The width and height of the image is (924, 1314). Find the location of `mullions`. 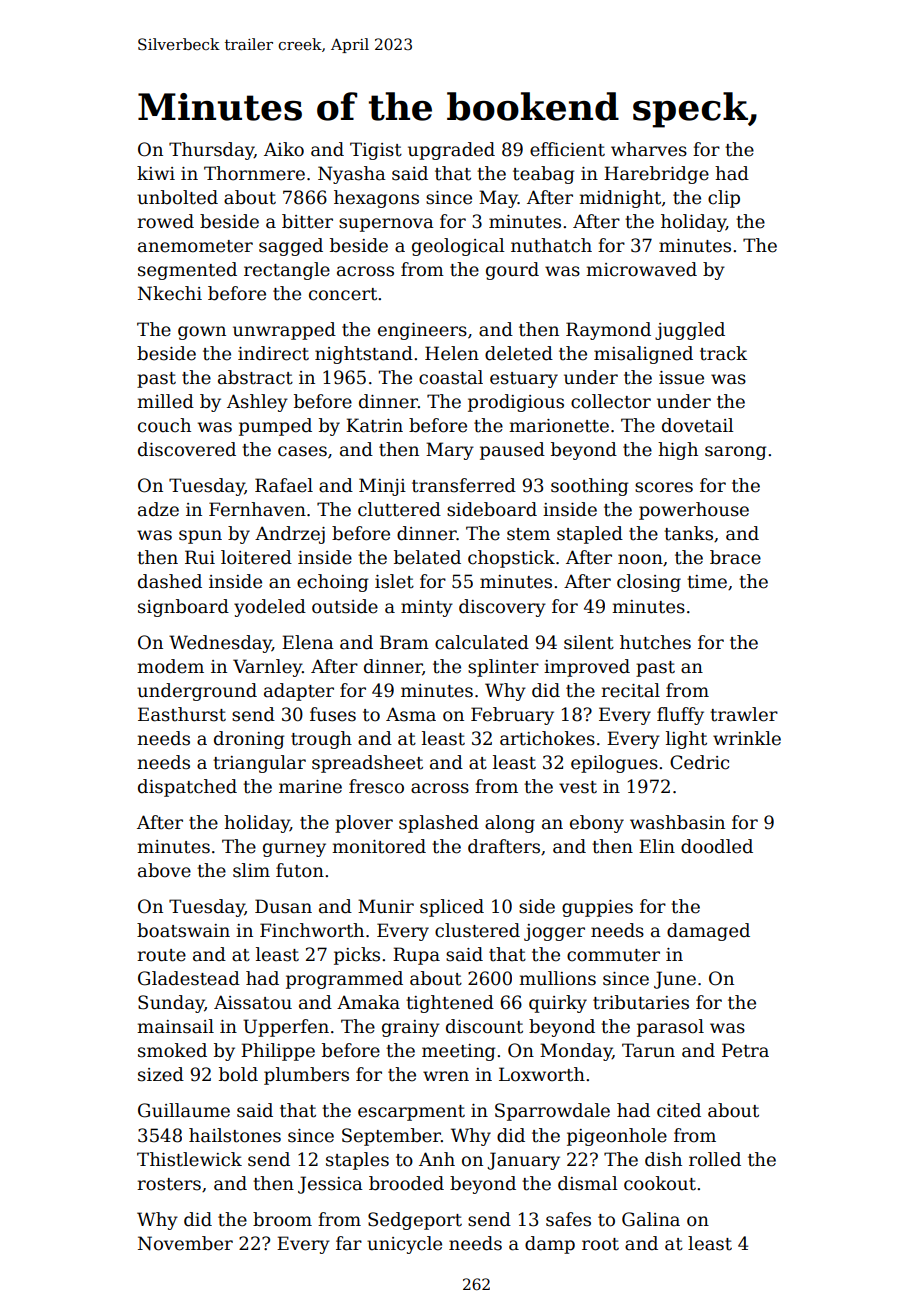

mullions is located at coordinates (557, 978).
